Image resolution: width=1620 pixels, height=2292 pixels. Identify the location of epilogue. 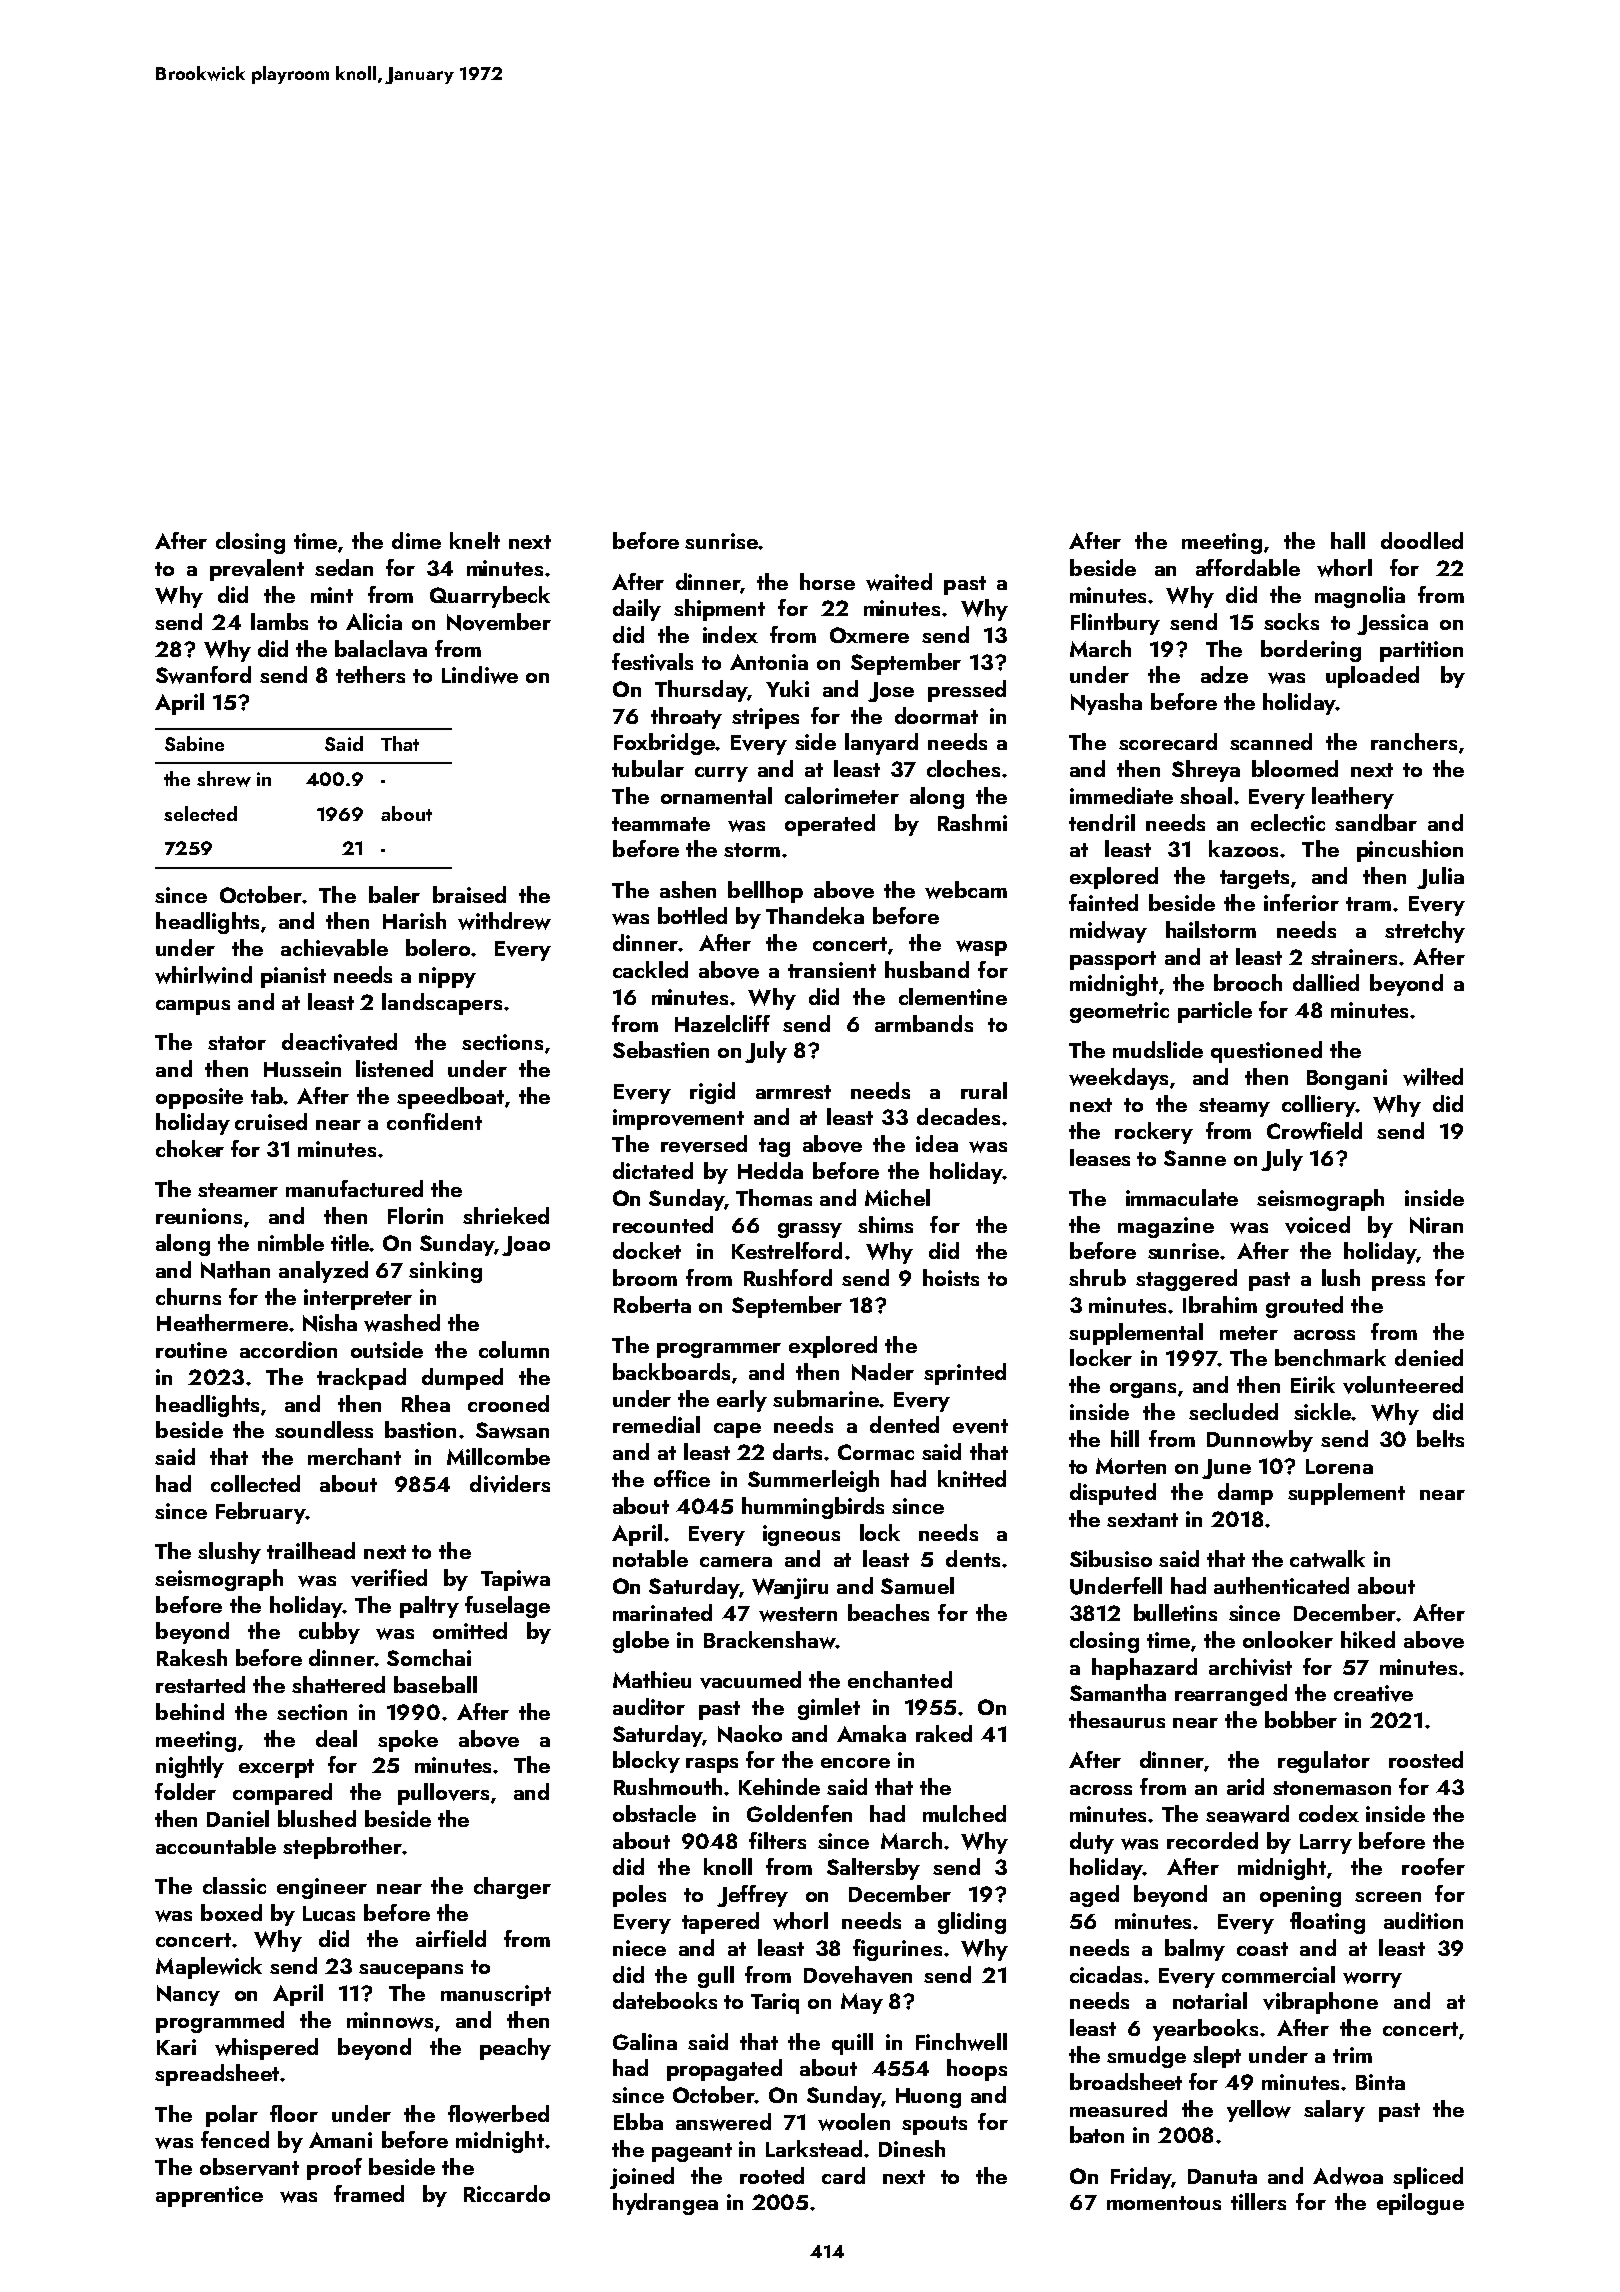
(1420, 2204).
